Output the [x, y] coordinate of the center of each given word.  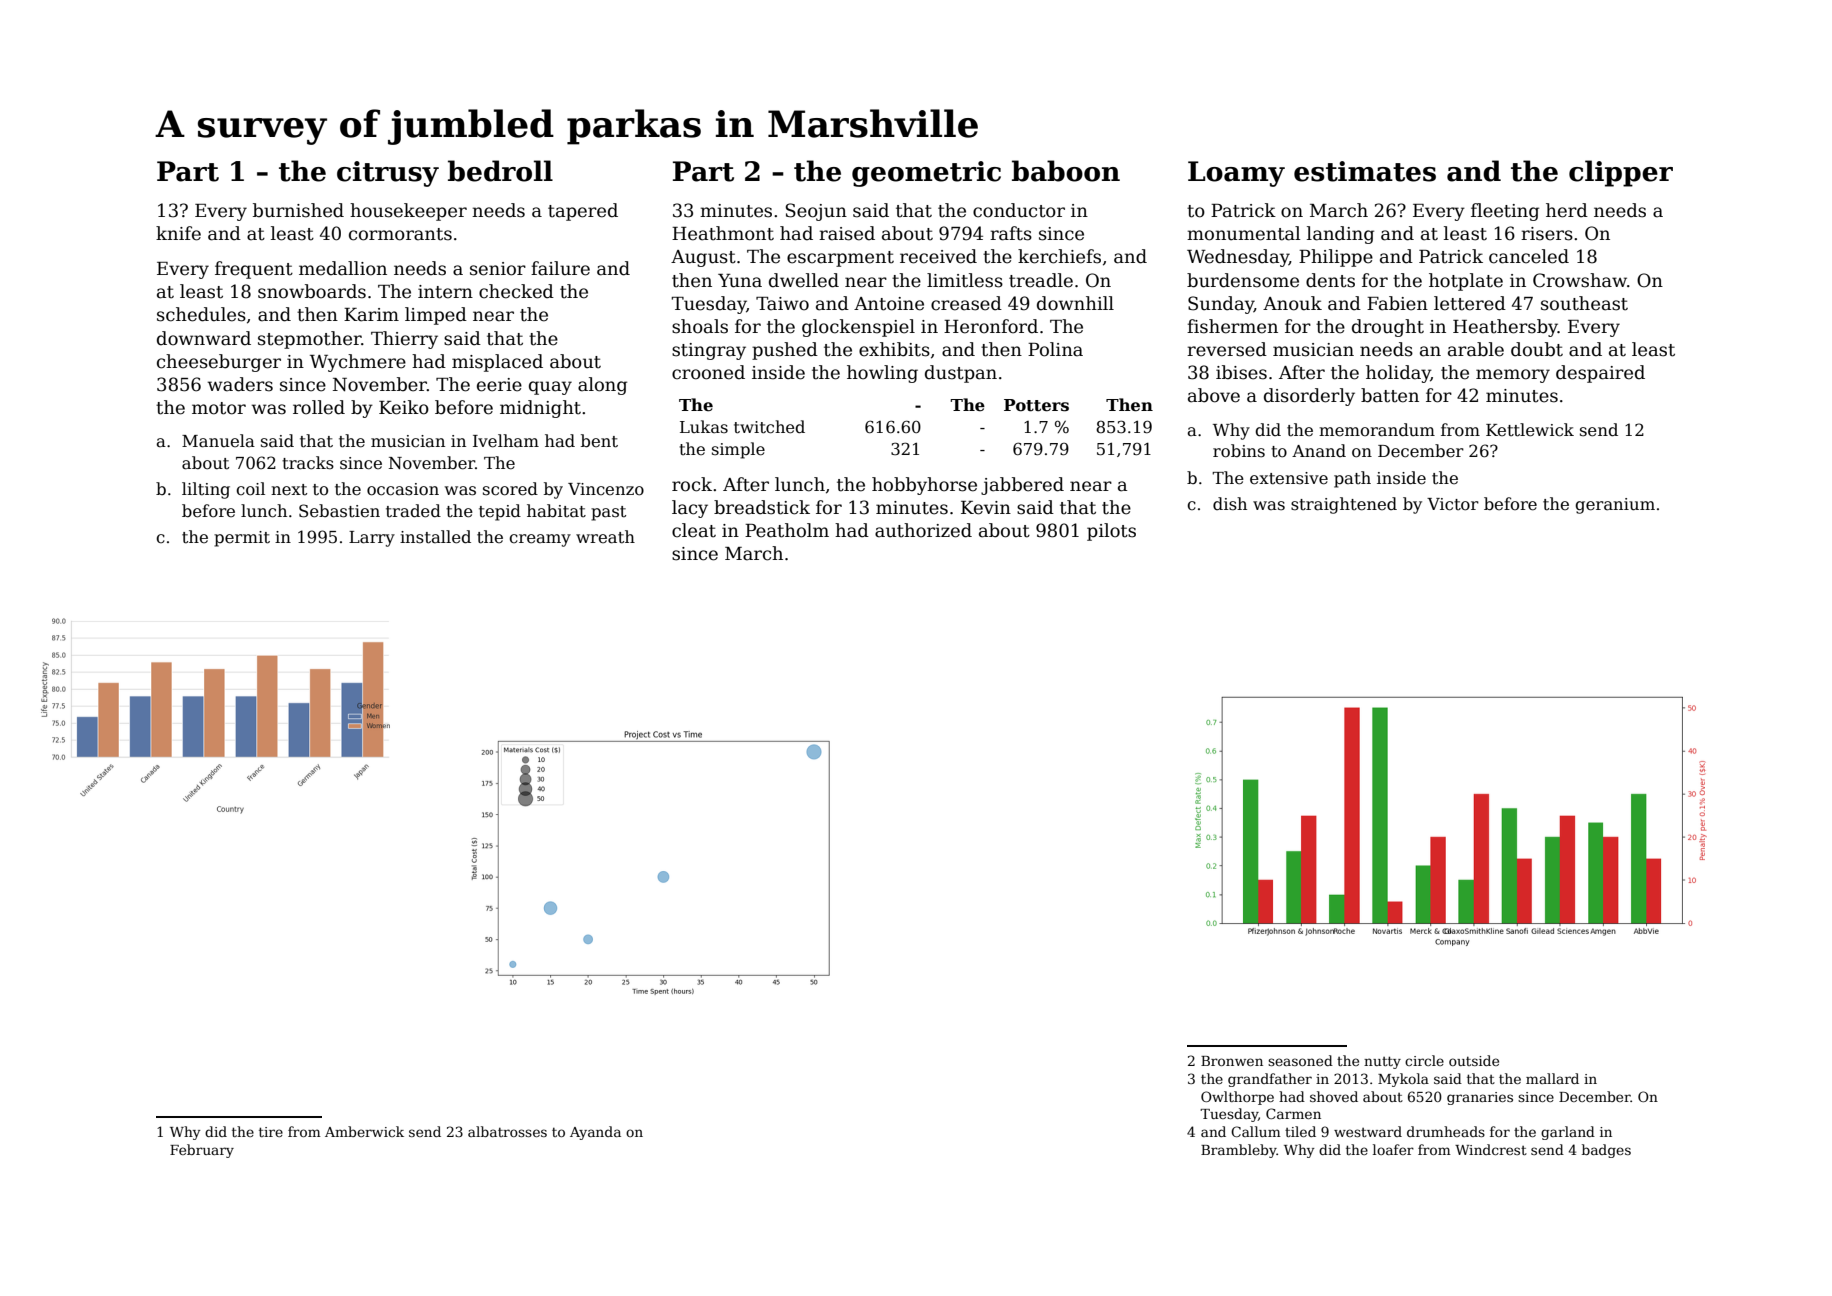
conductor [1019, 210]
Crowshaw [1580, 280]
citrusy [388, 174]
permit [242, 539]
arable [1476, 349]
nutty [1382, 1062]
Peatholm [787, 530]
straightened [1344, 505]
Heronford [991, 326]
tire [271, 1132]
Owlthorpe [1237, 1098]
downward [204, 338]
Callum [1256, 1131]
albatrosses [507, 1131]
